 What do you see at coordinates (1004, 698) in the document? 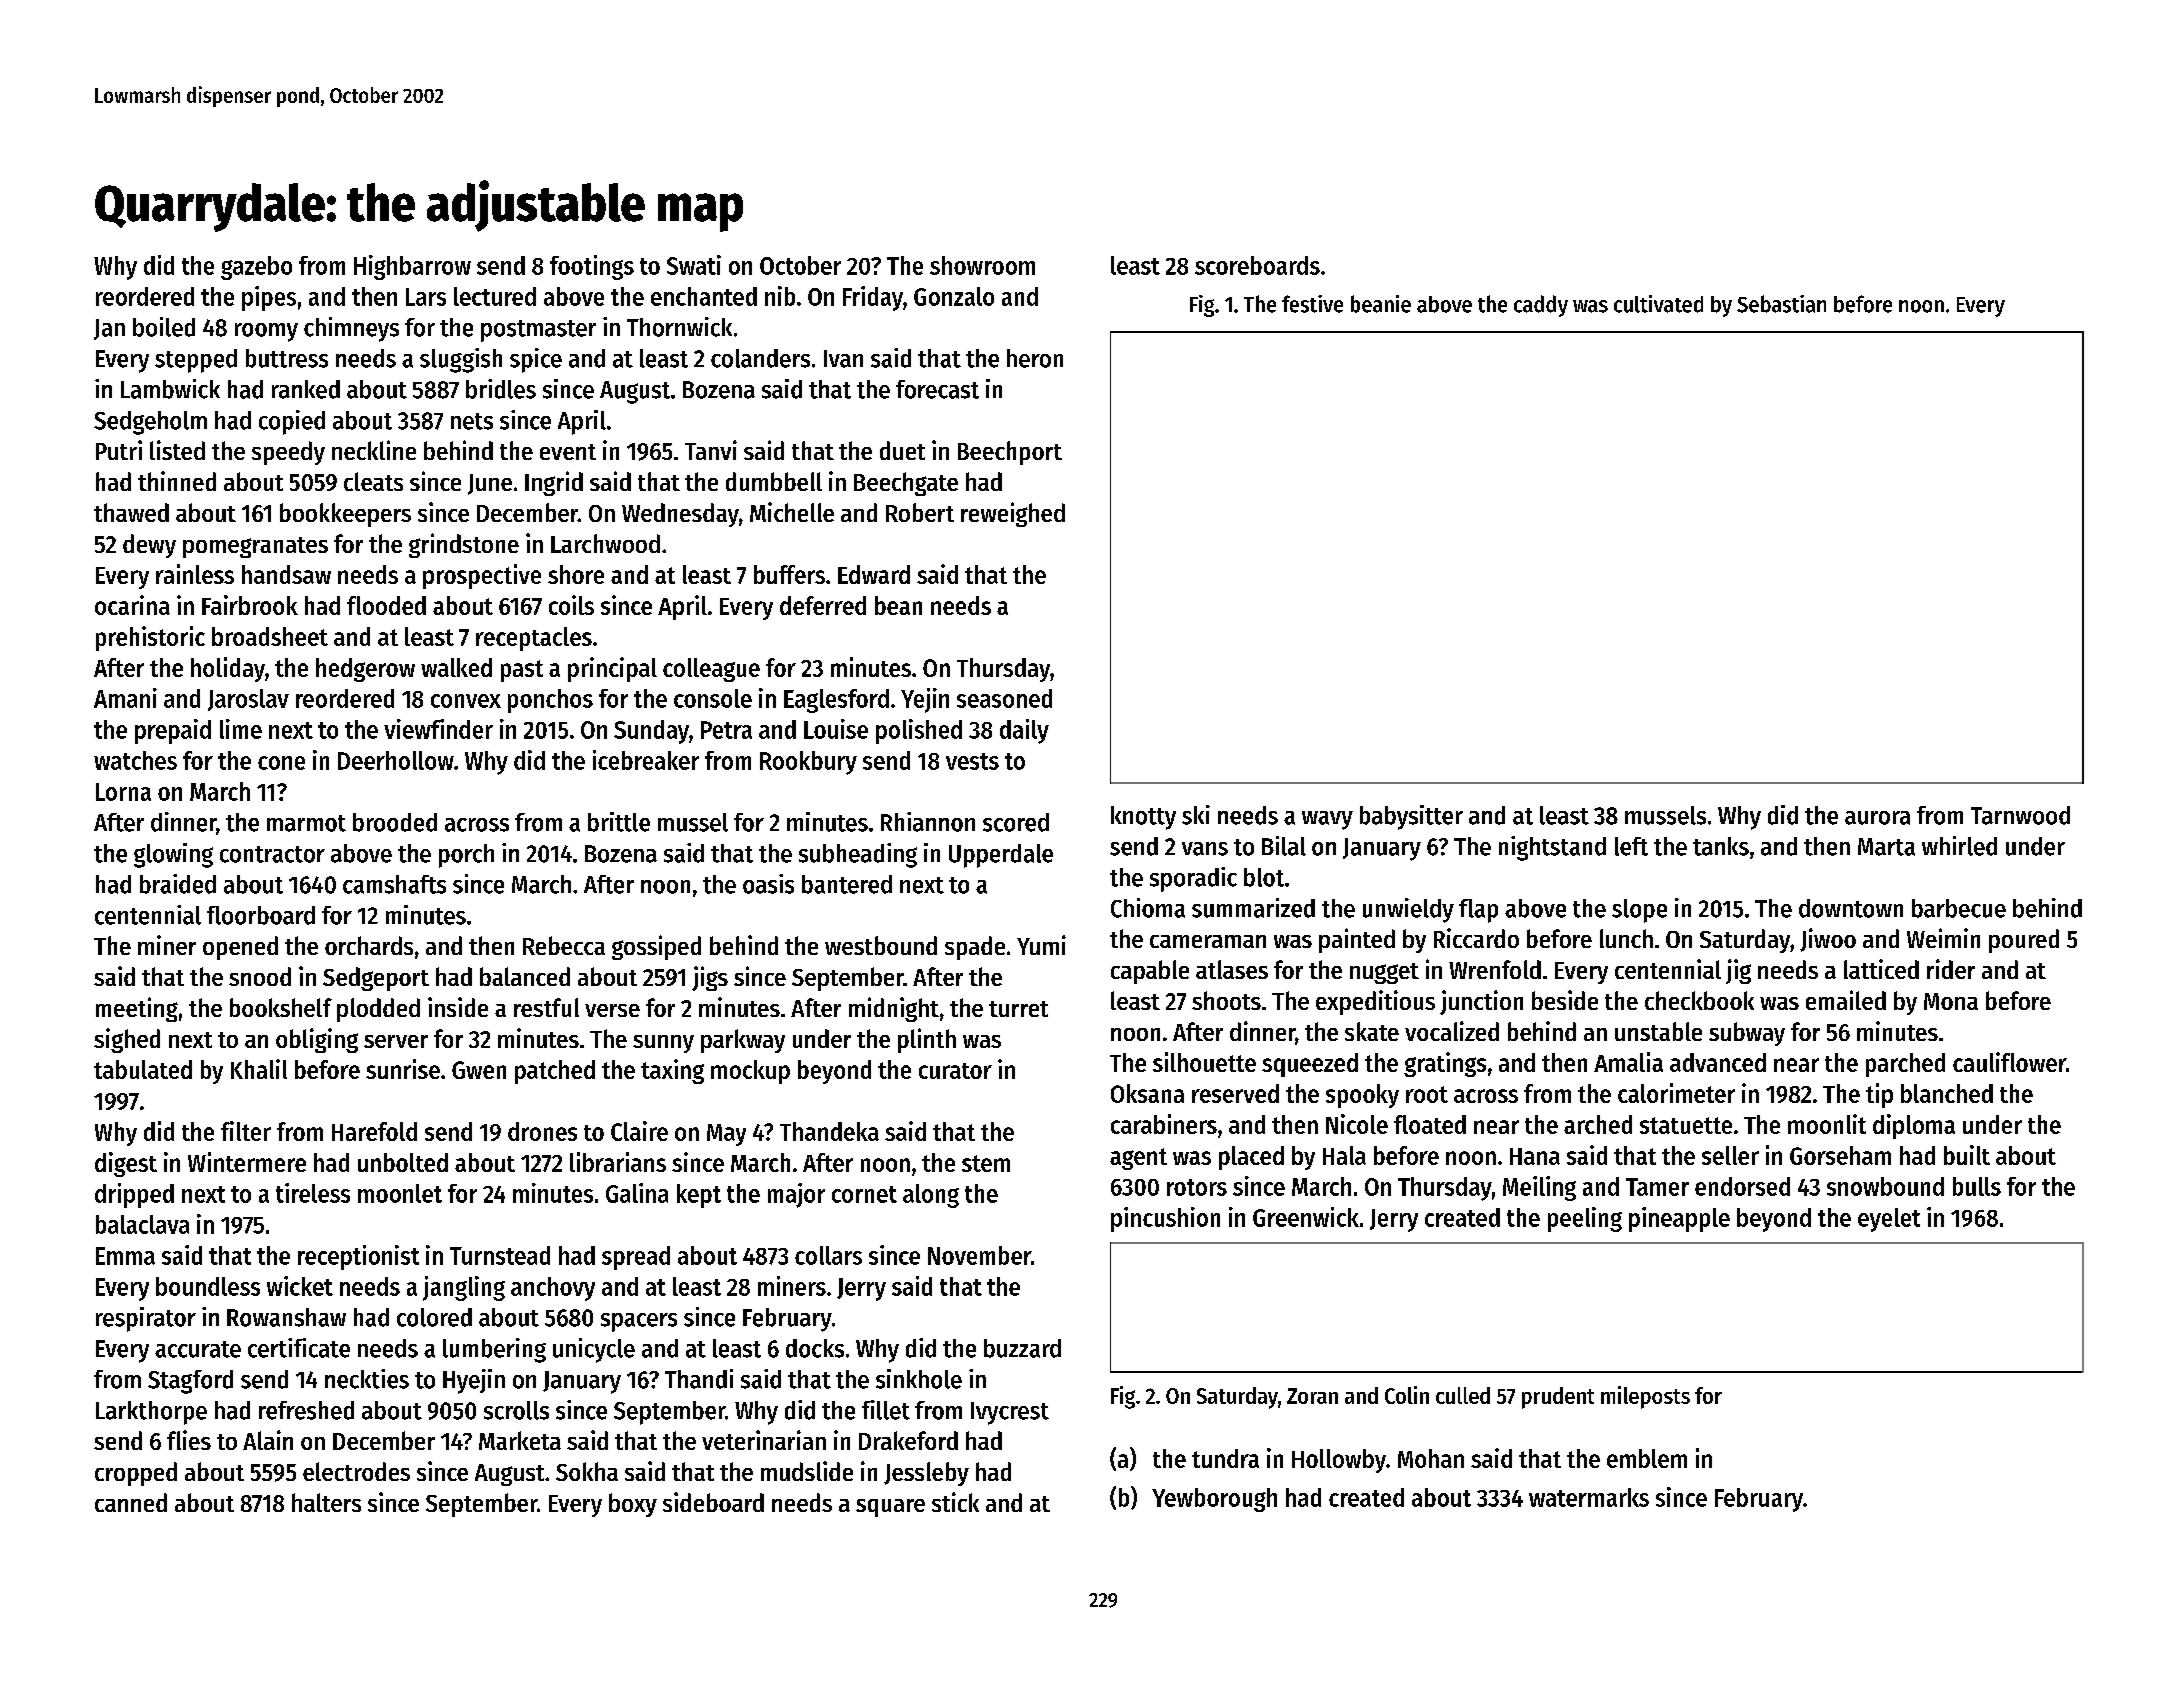
I see `seasoned` at bounding box center [1004, 698].
